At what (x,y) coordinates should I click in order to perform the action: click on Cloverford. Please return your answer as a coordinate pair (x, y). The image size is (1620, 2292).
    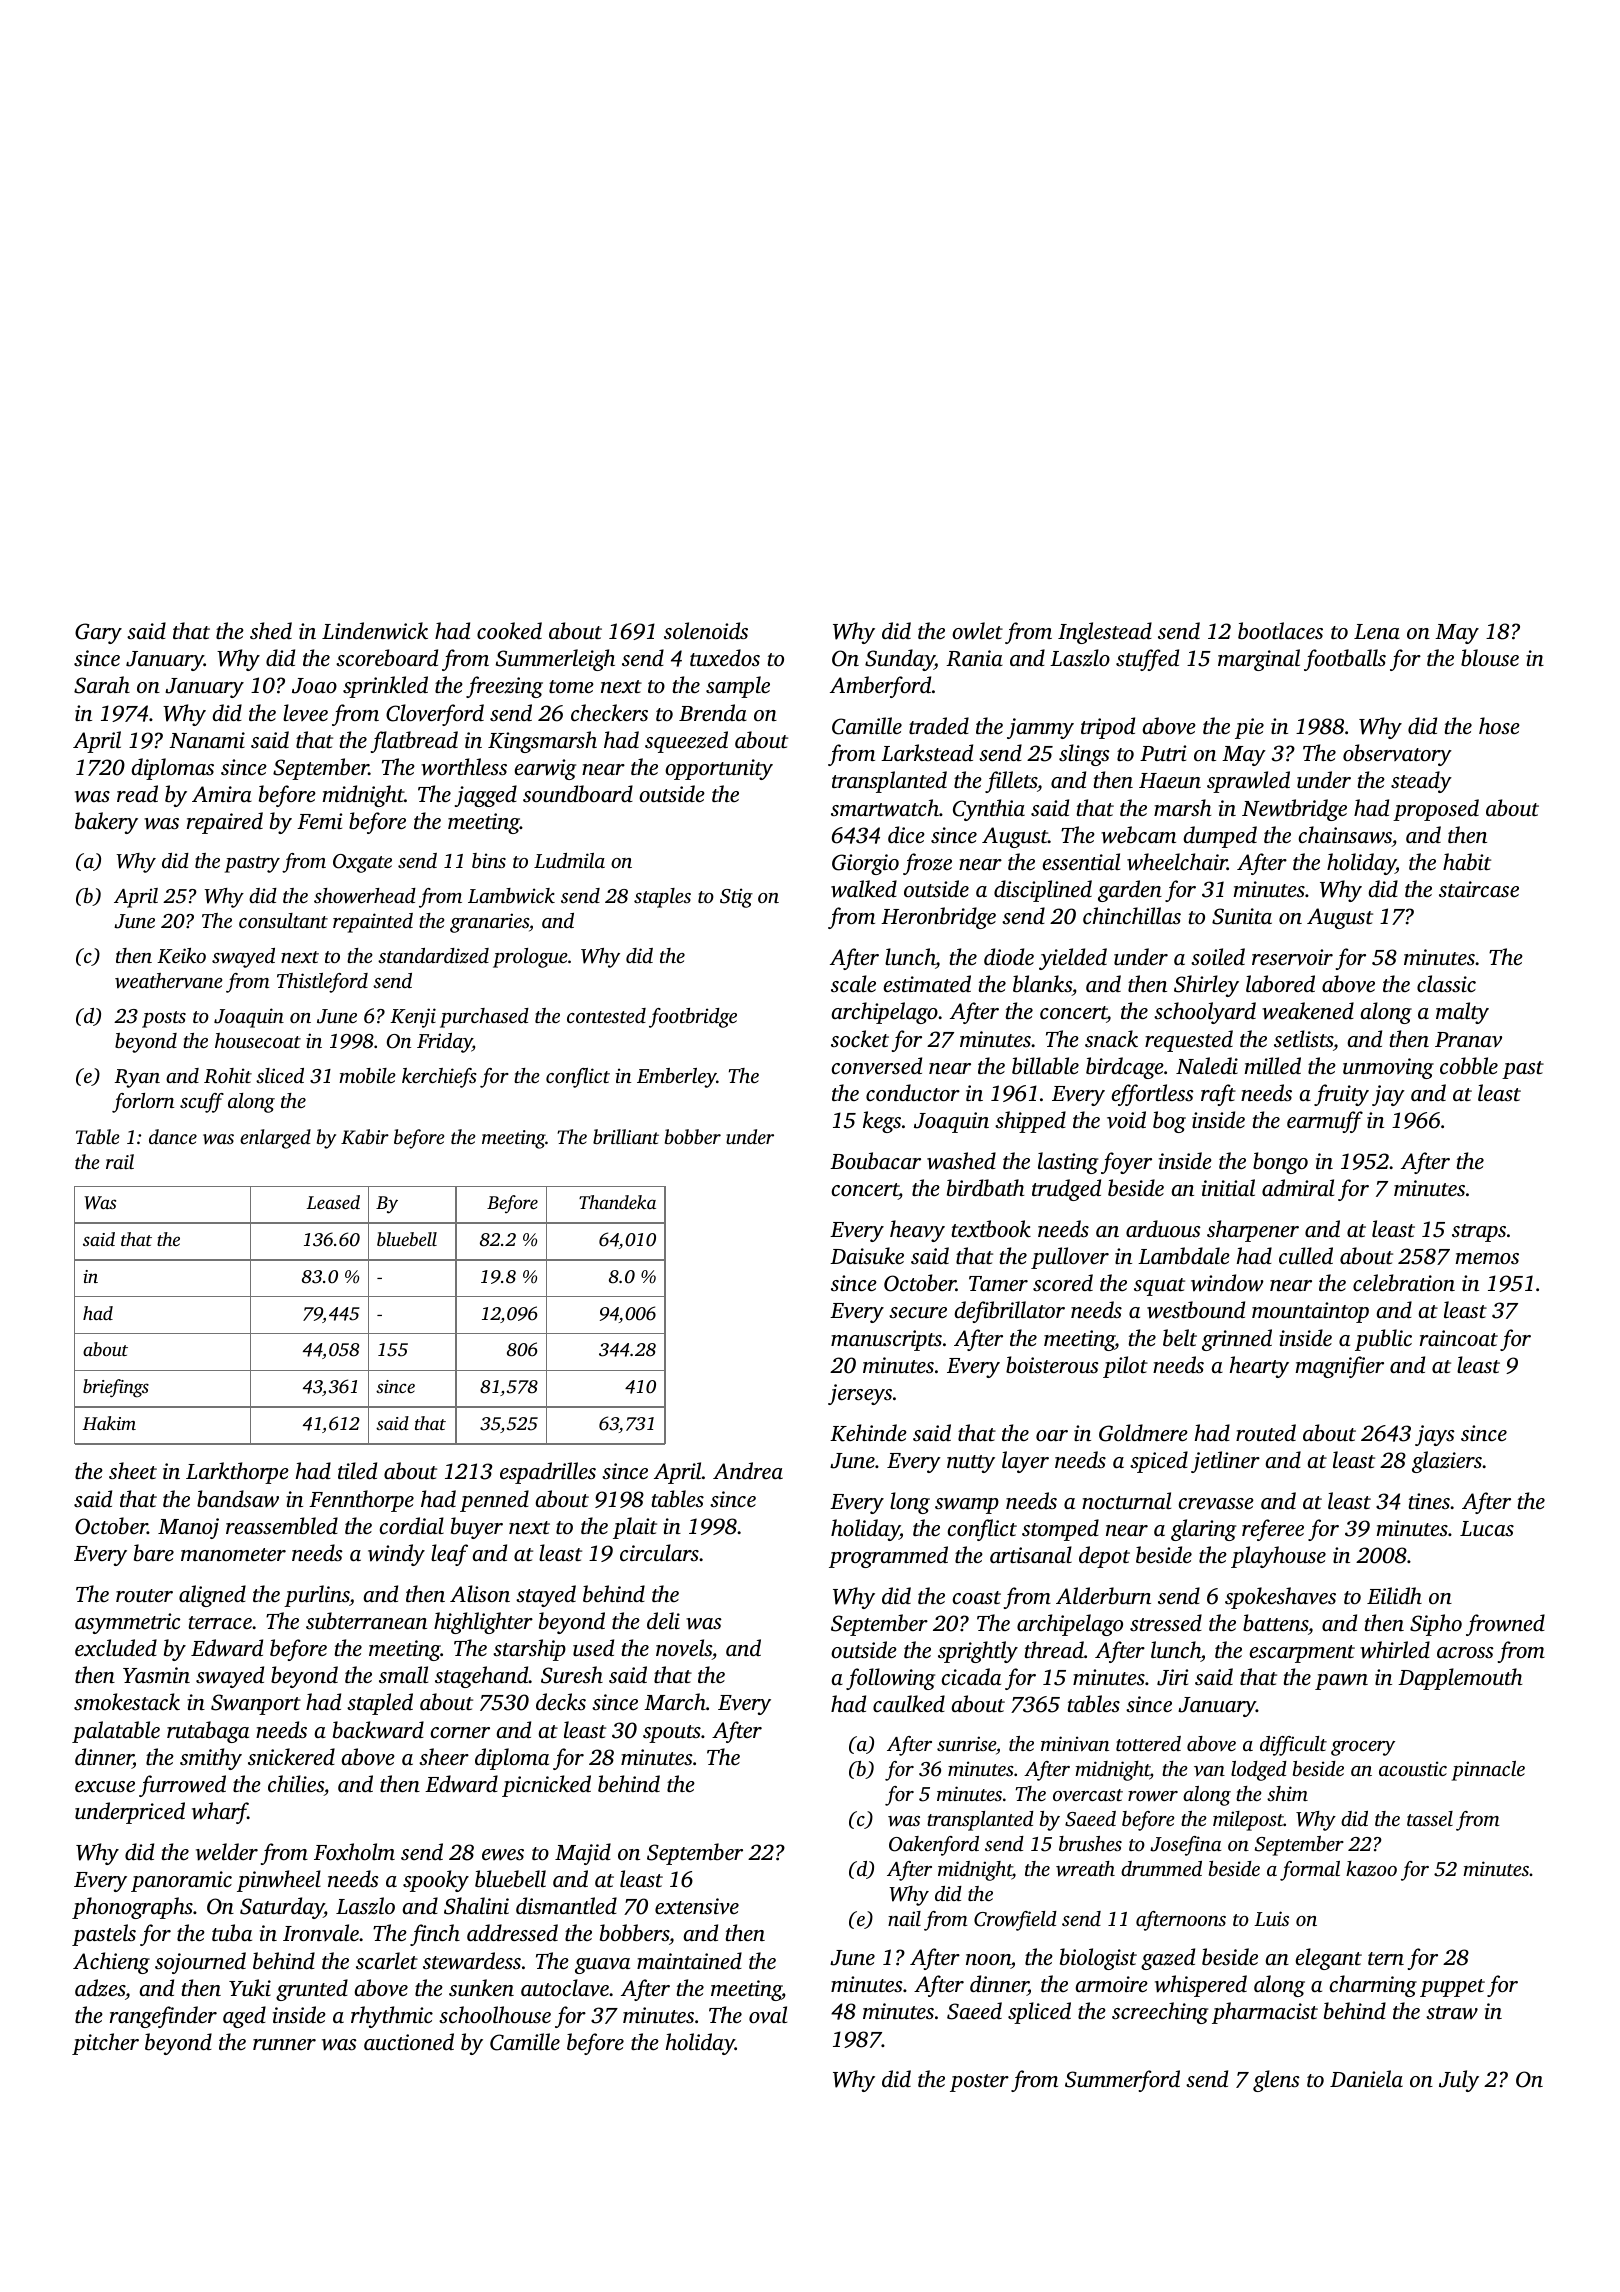
    Looking at the image, I should click on (435, 715).
